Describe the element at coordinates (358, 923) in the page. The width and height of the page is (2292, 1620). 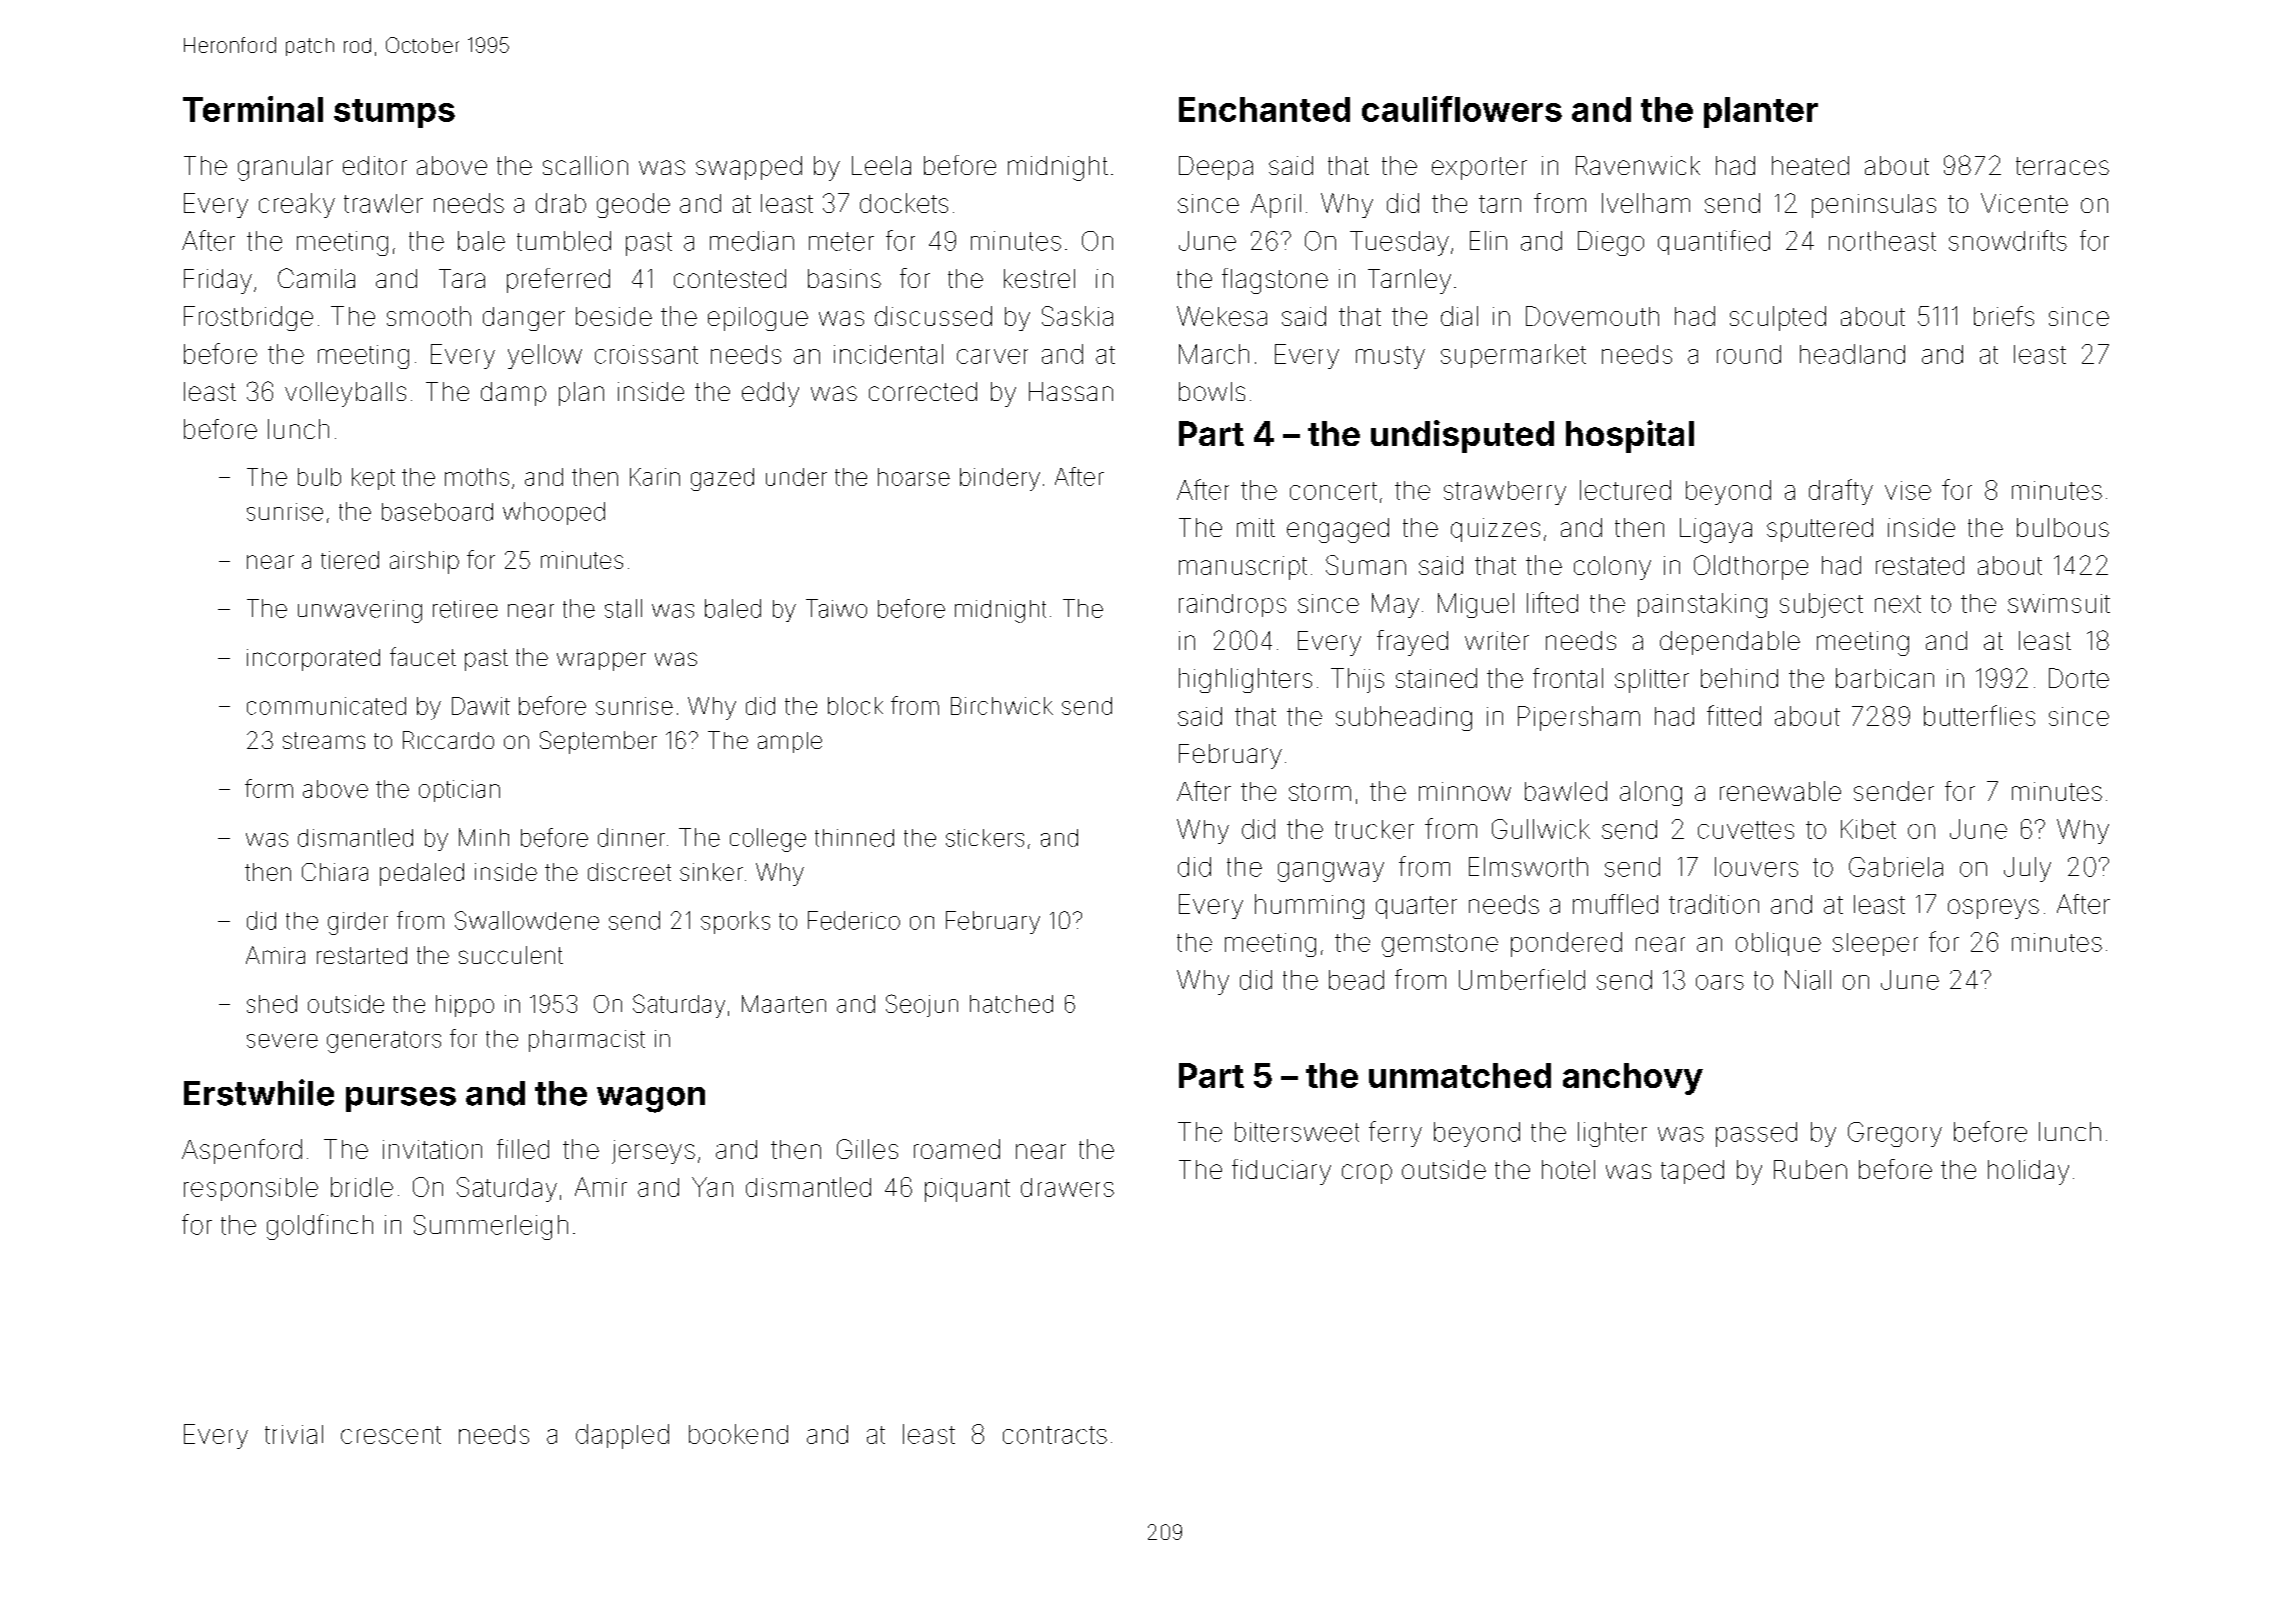
I see `girder` at that location.
